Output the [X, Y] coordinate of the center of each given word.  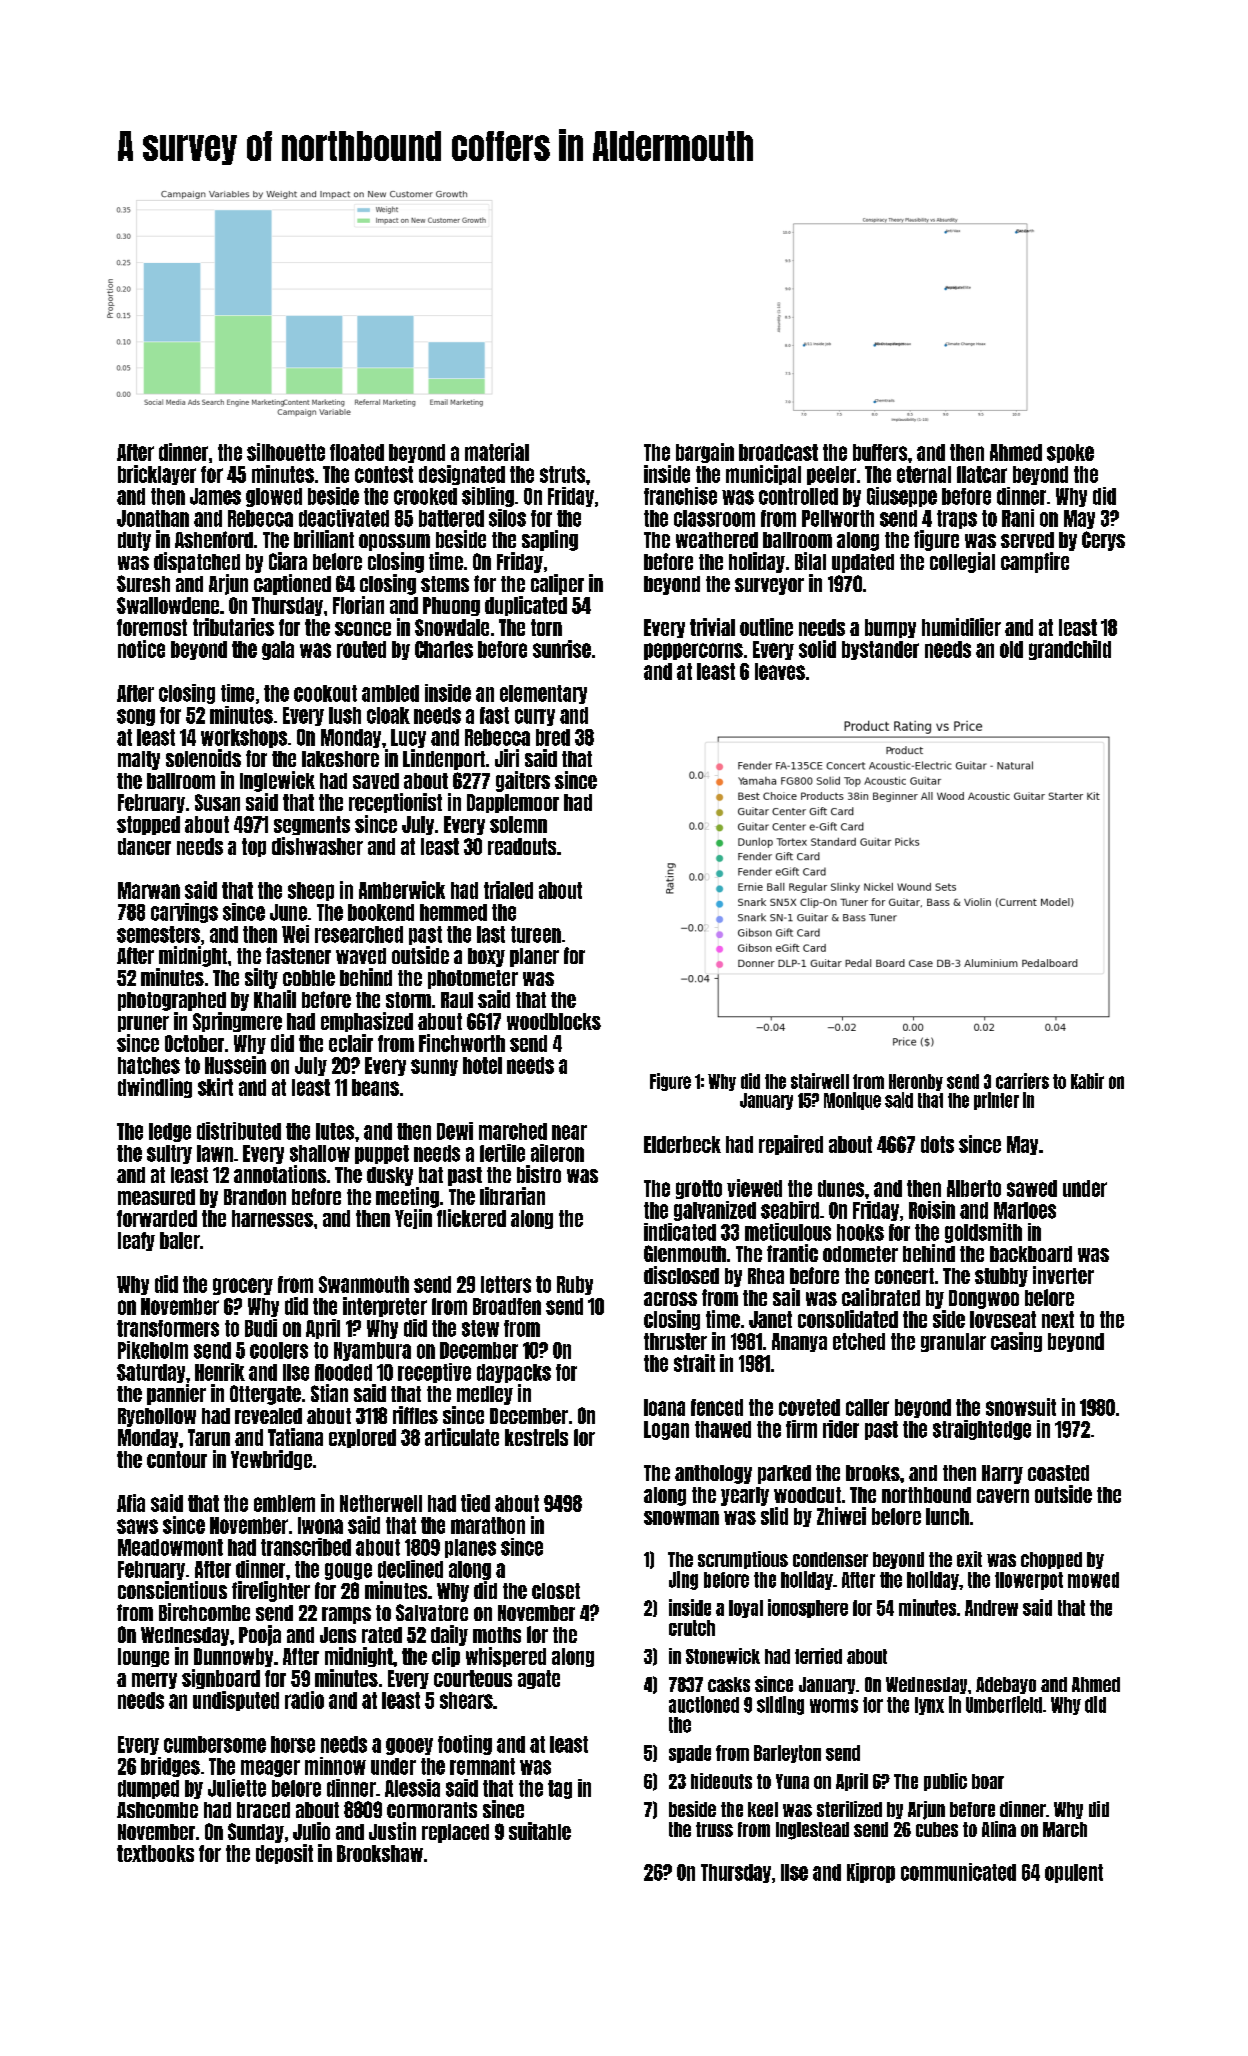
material [497, 452]
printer [996, 1101]
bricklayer [157, 475]
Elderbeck [682, 1144]
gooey [409, 1746]
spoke [1070, 453]
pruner [143, 1024]
